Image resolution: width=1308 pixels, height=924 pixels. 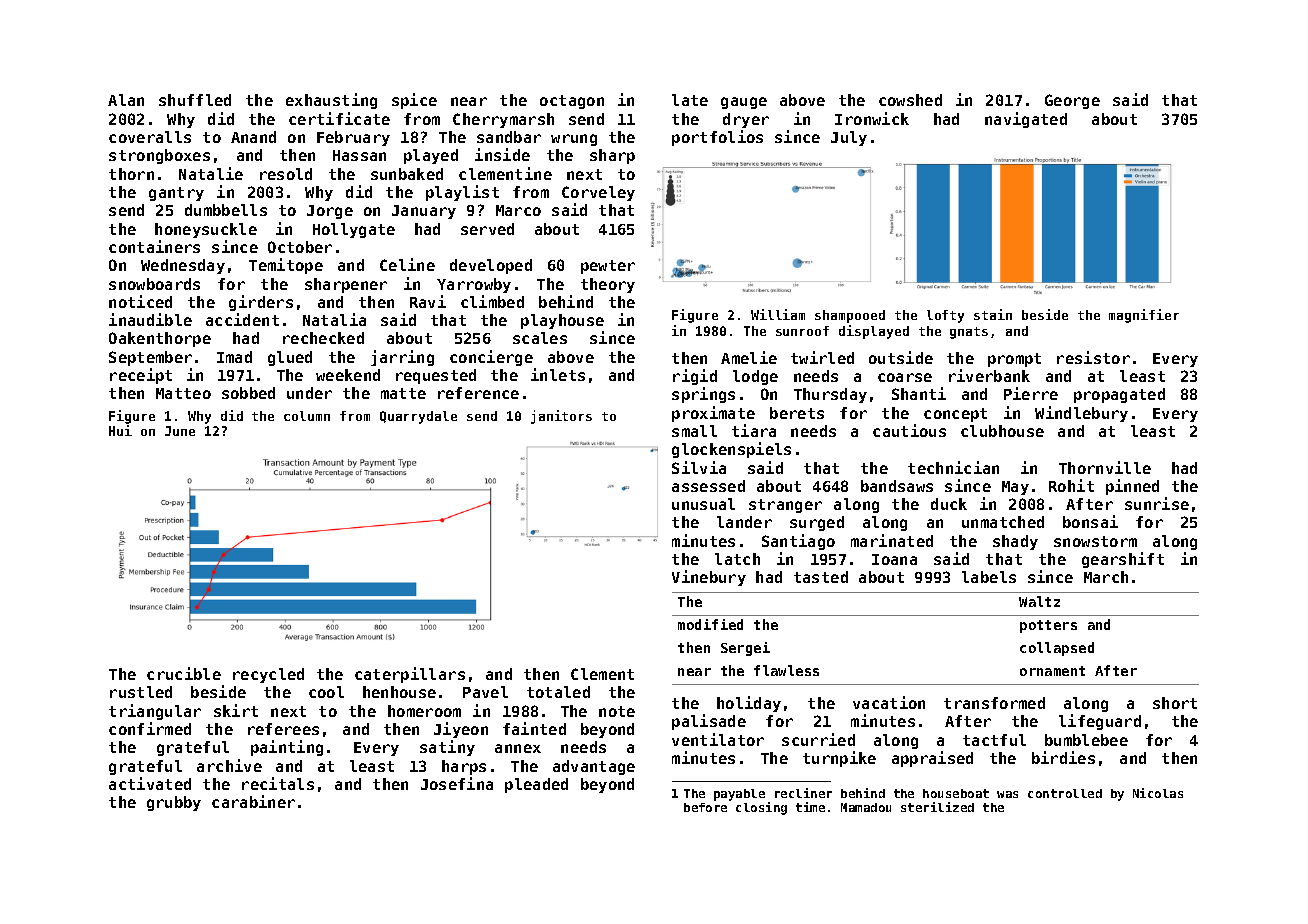 What do you see at coordinates (195, 100) in the image?
I see `shuffled` at bounding box center [195, 100].
